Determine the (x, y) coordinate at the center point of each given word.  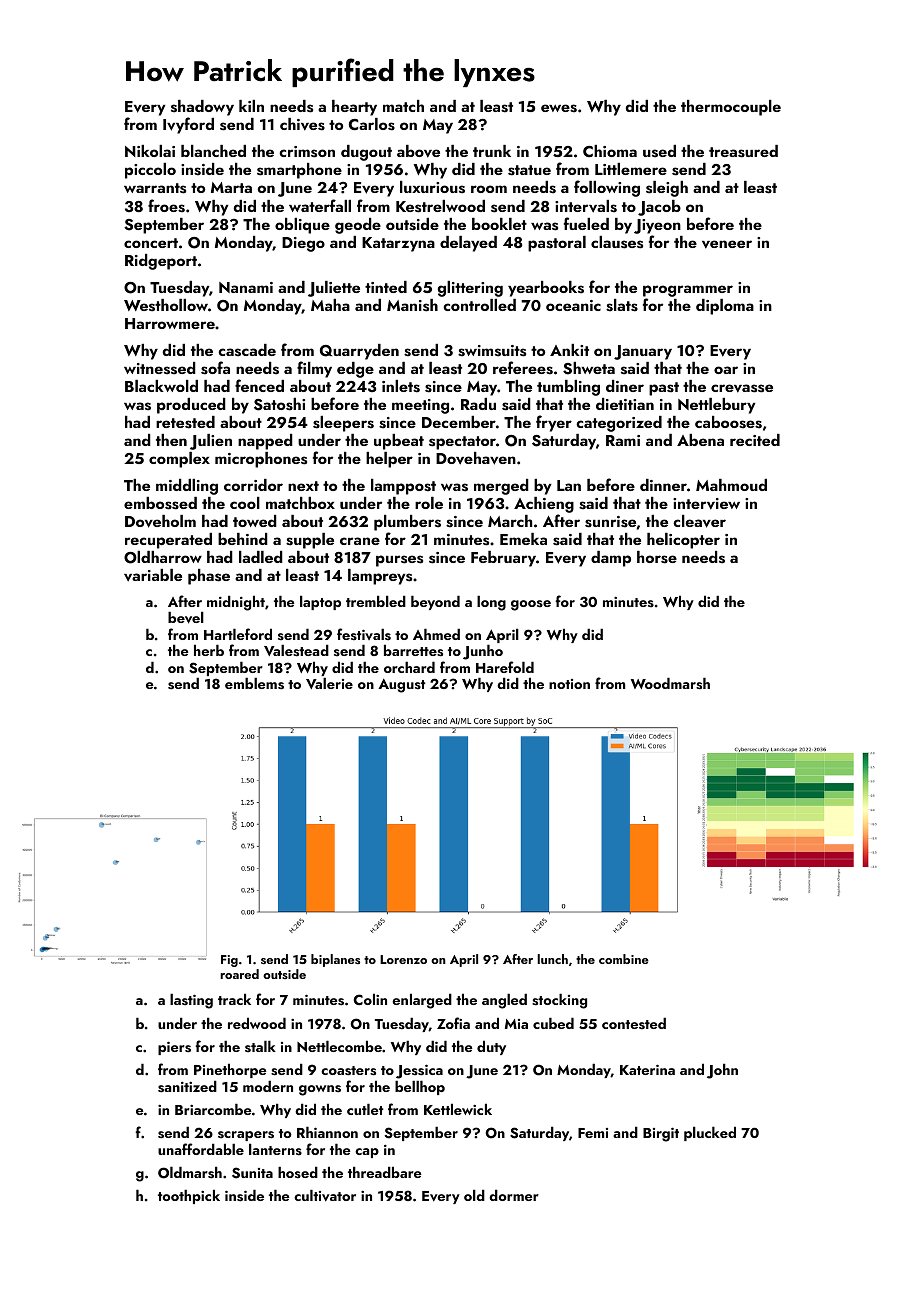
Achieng (544, 505)
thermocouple (731, 108)
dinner (663, 485)
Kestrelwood (440, 206)
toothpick (189, 1196)
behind (243, 539)
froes (166, 206)
